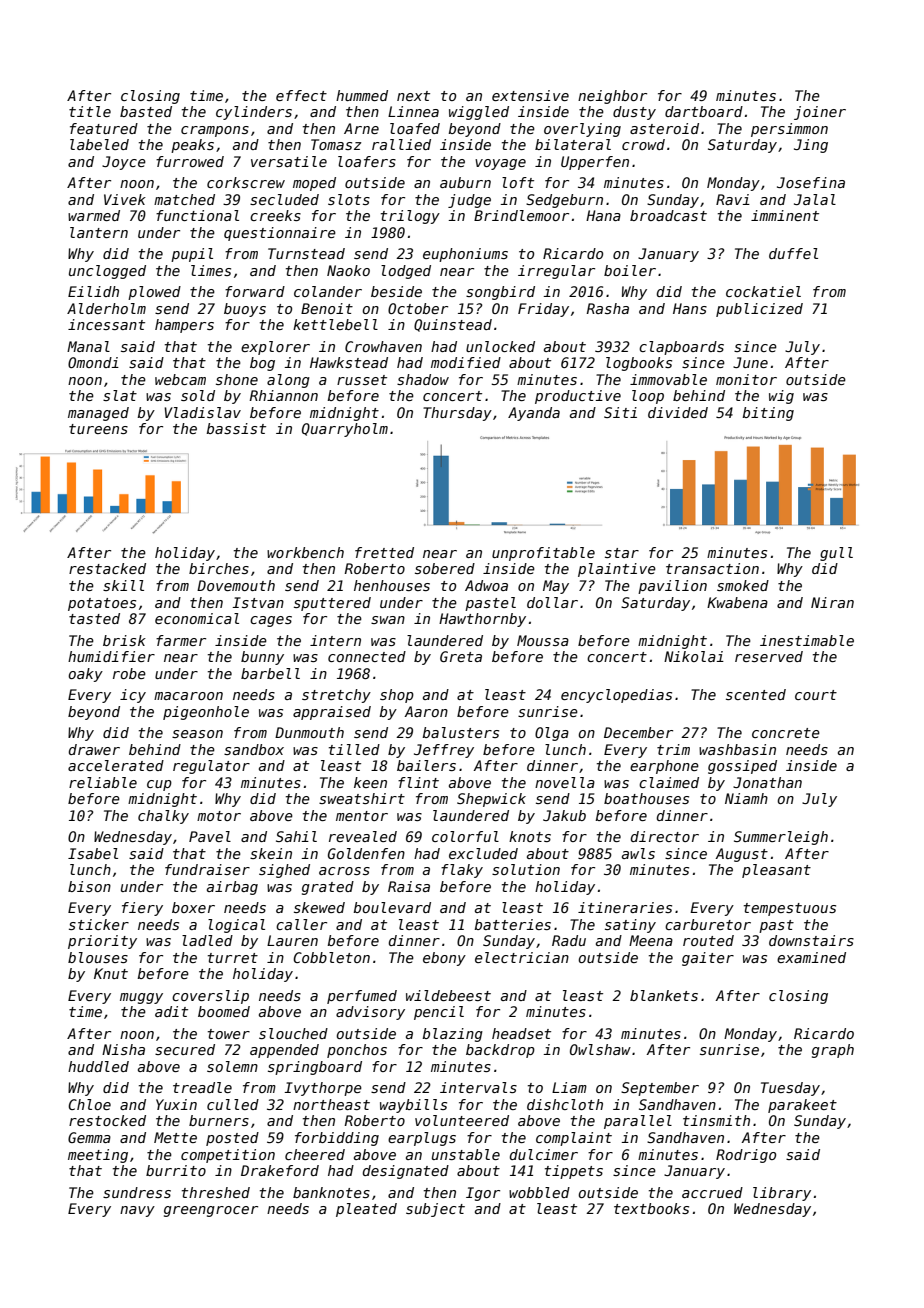 Image resolution: width=924 pixels, height=1308 pixels. What do you see at coordinates (564, 201) in the document?
I see `Sedgeburn` at bounding box center [564, 201].
